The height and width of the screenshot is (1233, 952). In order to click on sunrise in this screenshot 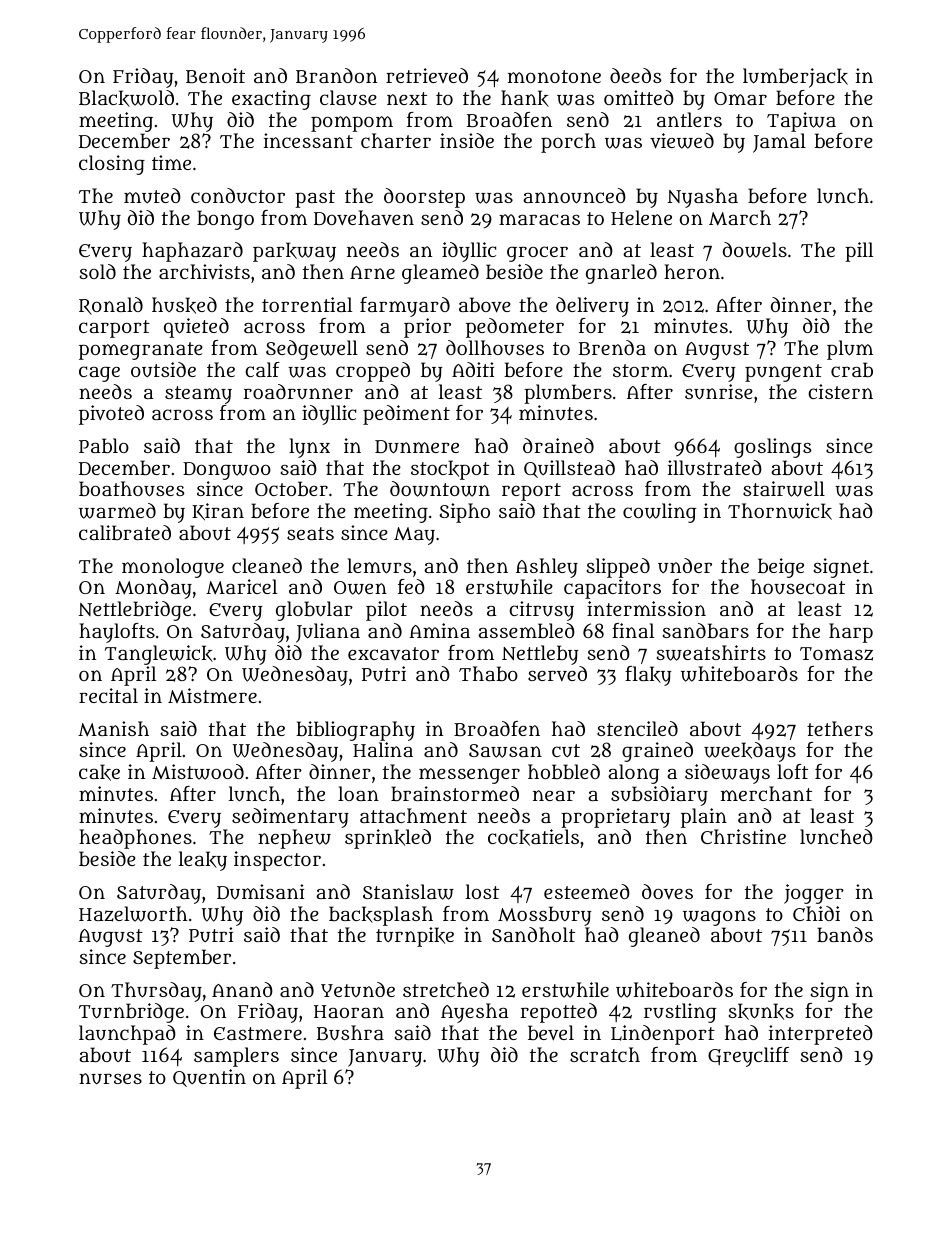, I will do `click(719, 392)`.
